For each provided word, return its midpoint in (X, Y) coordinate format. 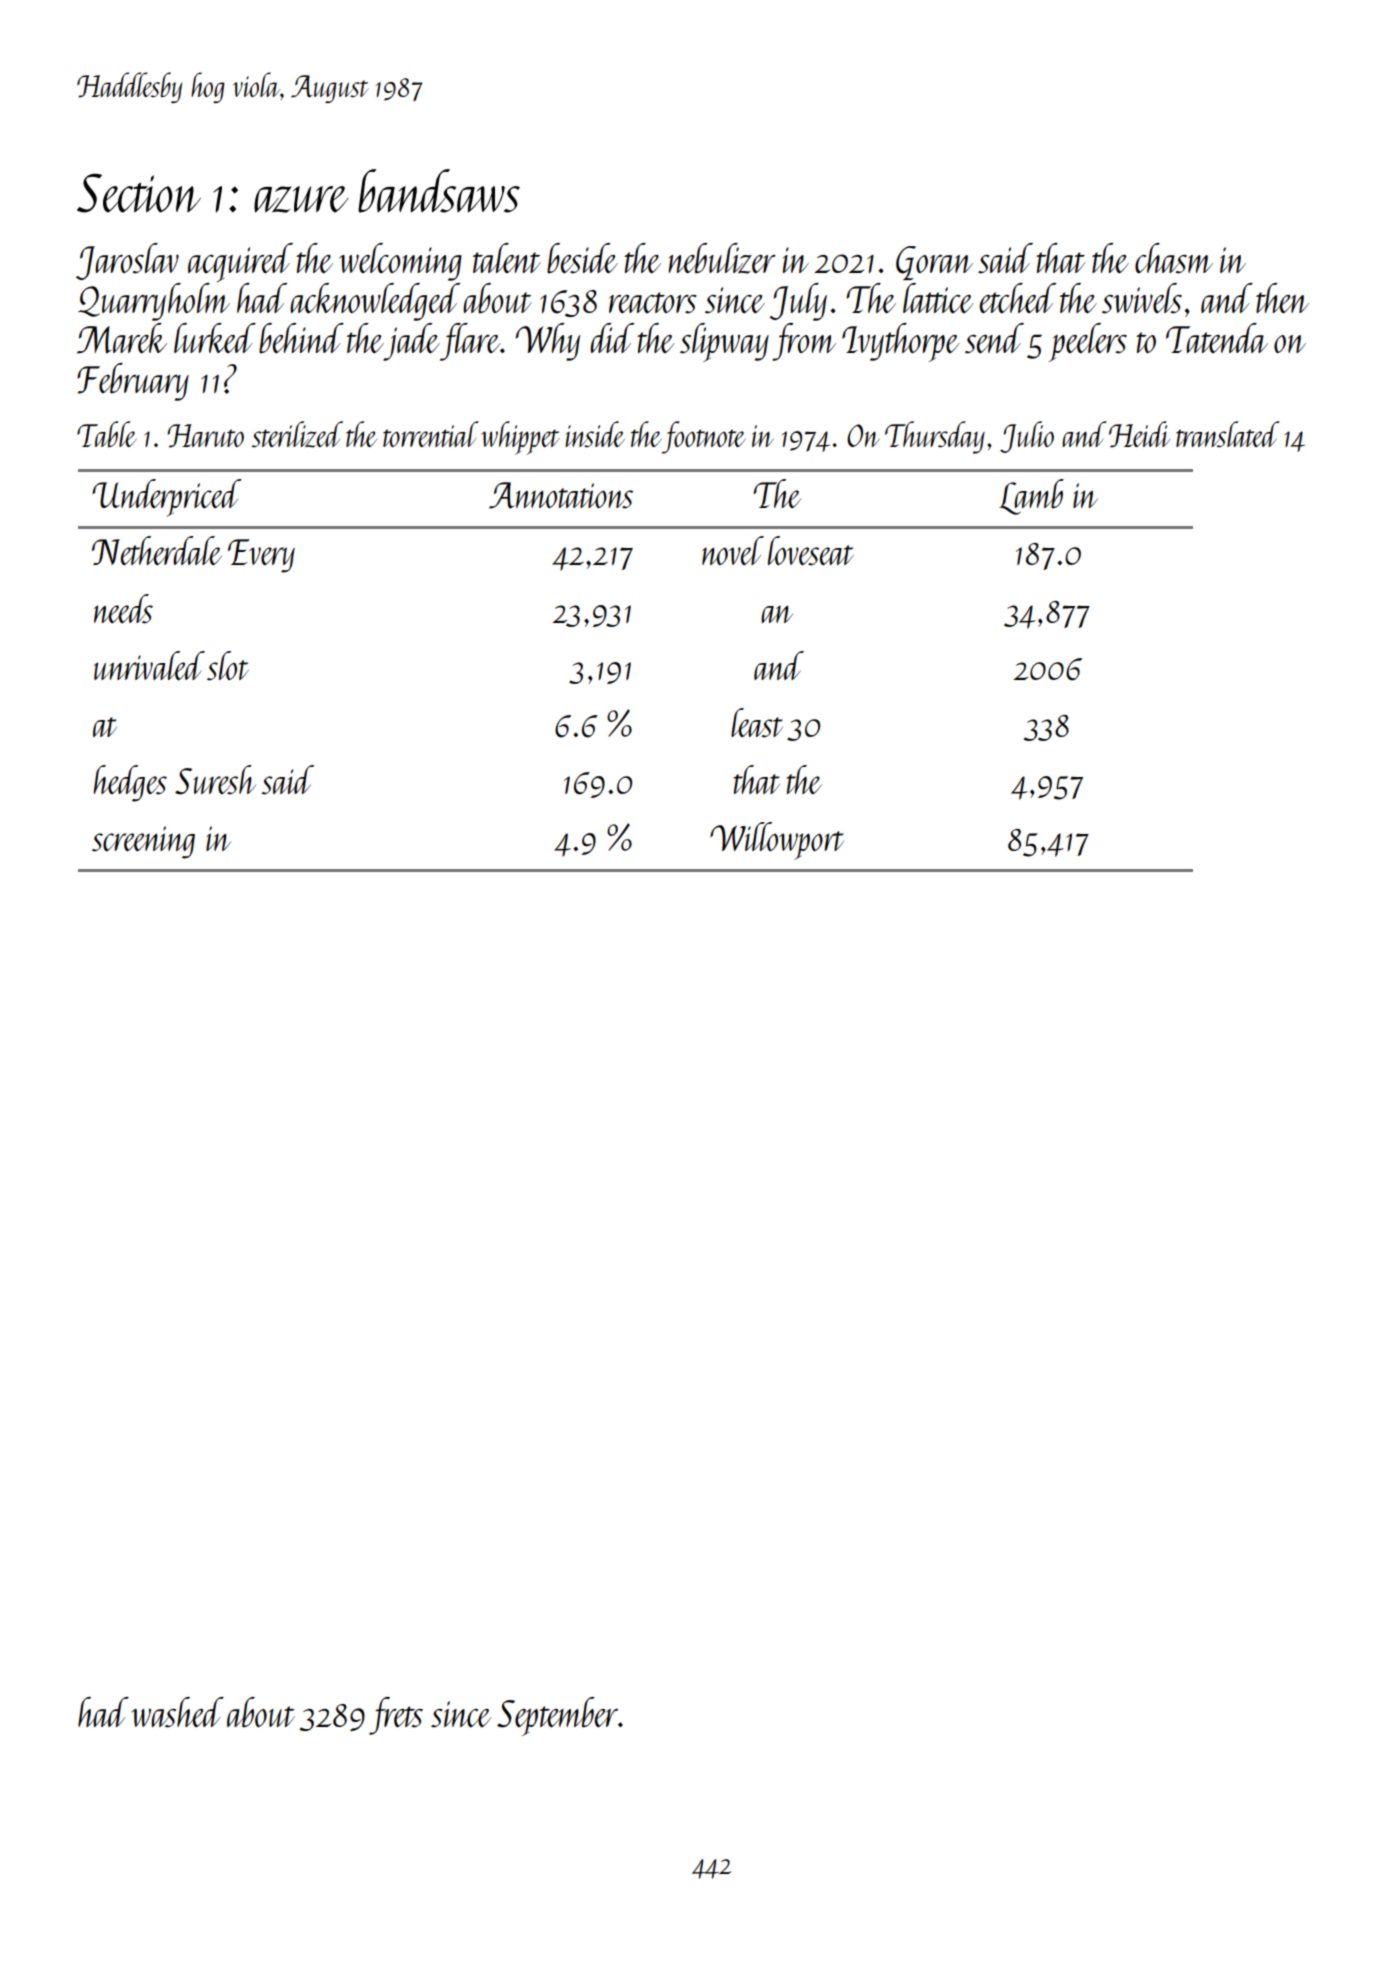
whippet (520, 438)
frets (396, 1716)
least (757, 723)
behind (301, 338)
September (557, 1716)
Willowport (777, 841)
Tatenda (1217, 338)
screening (143, 842)
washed (177, 1712)
